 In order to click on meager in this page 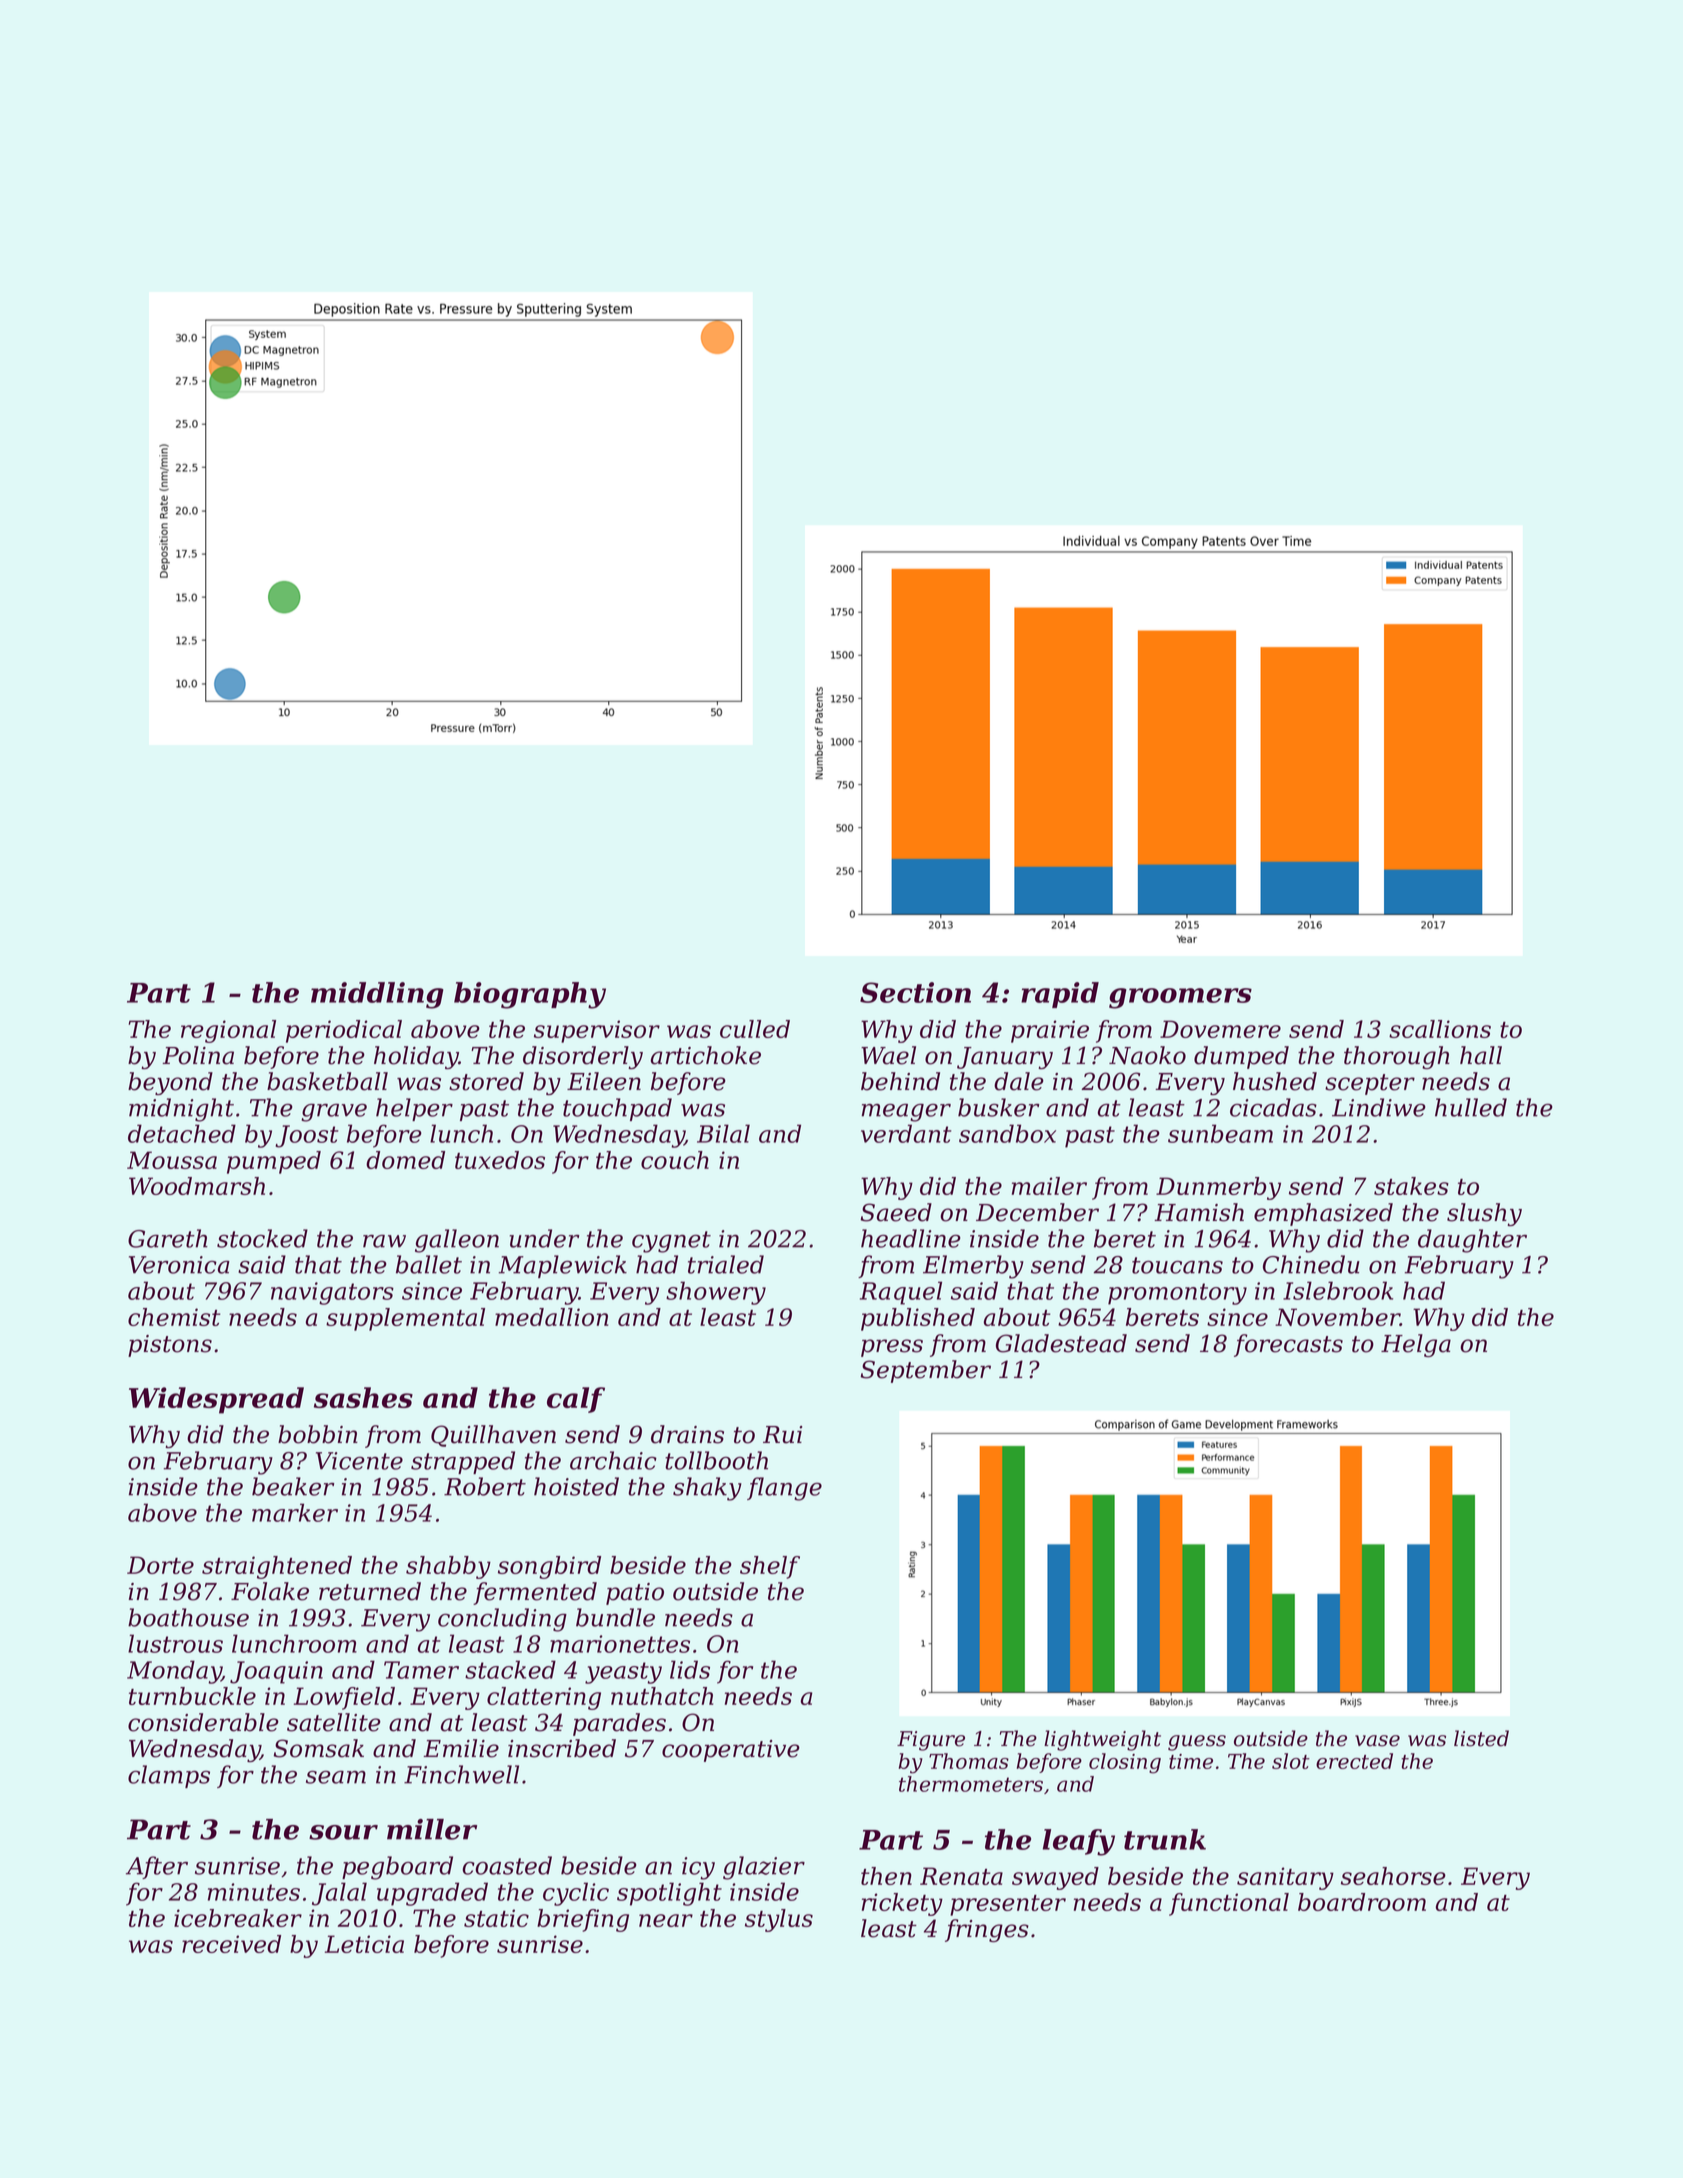, I will do `click(906, 1112)`.
